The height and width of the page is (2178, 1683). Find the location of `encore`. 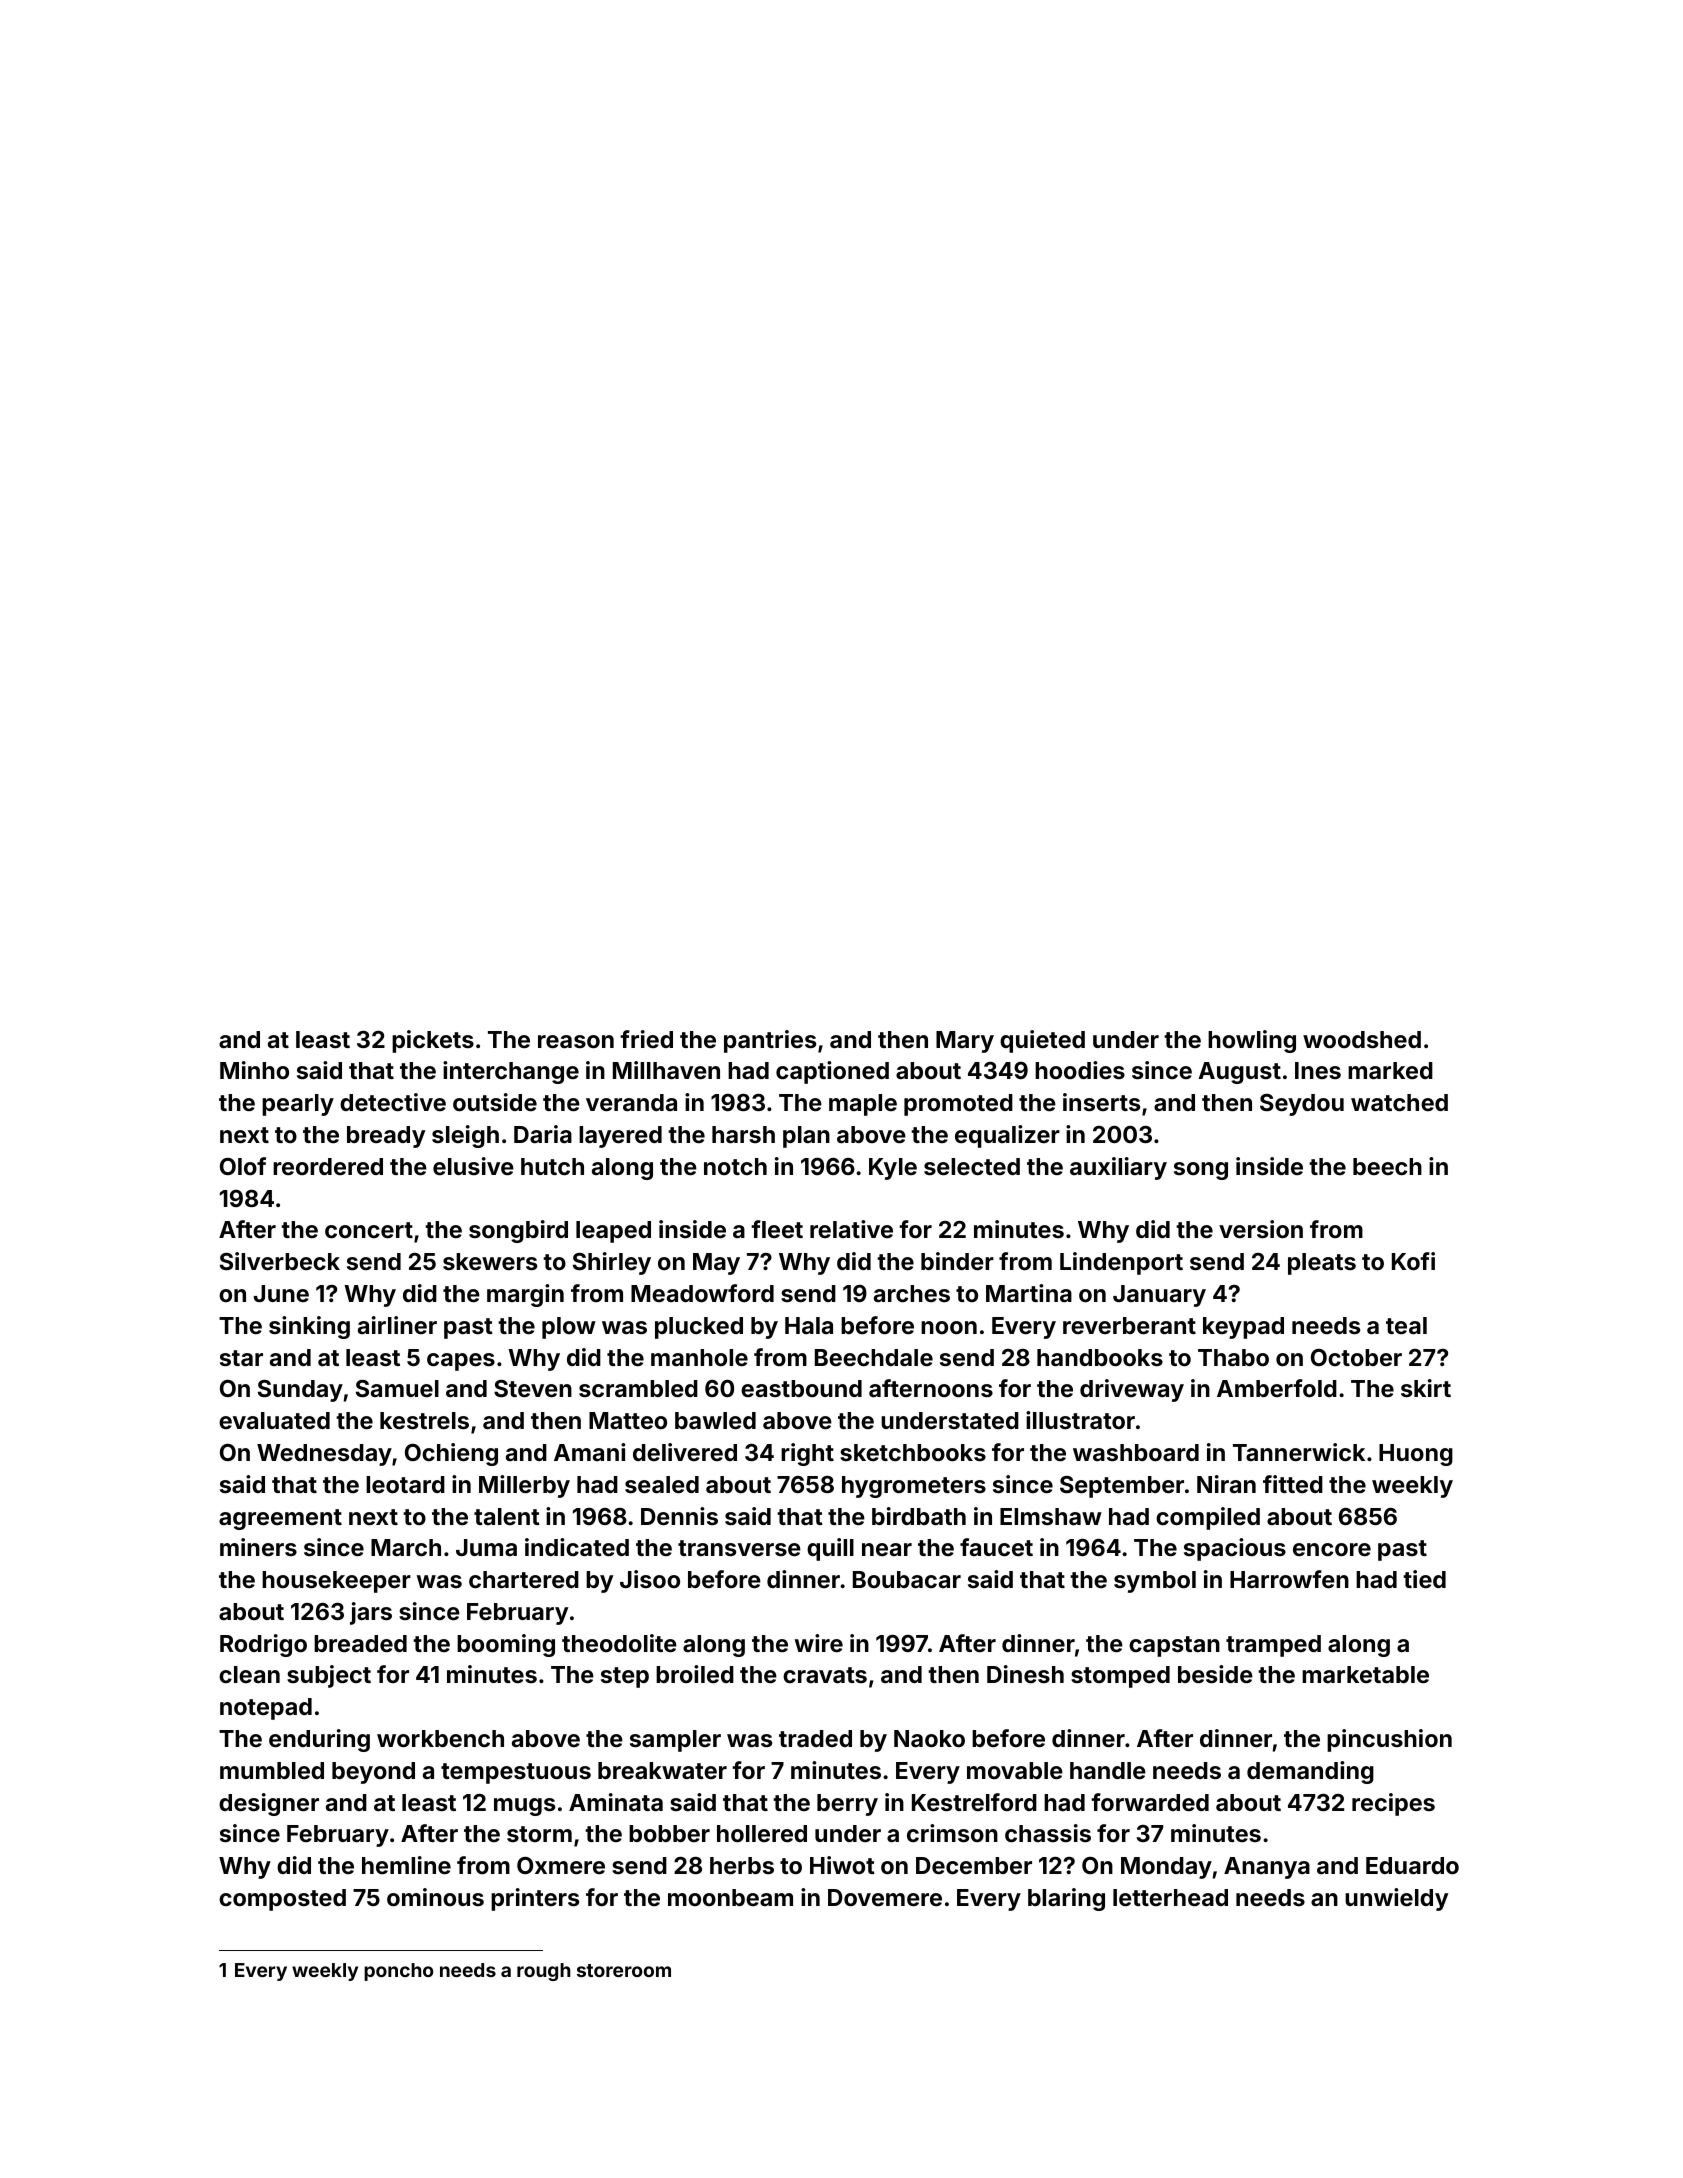

encore is located at coordinates (1332, 1549).
